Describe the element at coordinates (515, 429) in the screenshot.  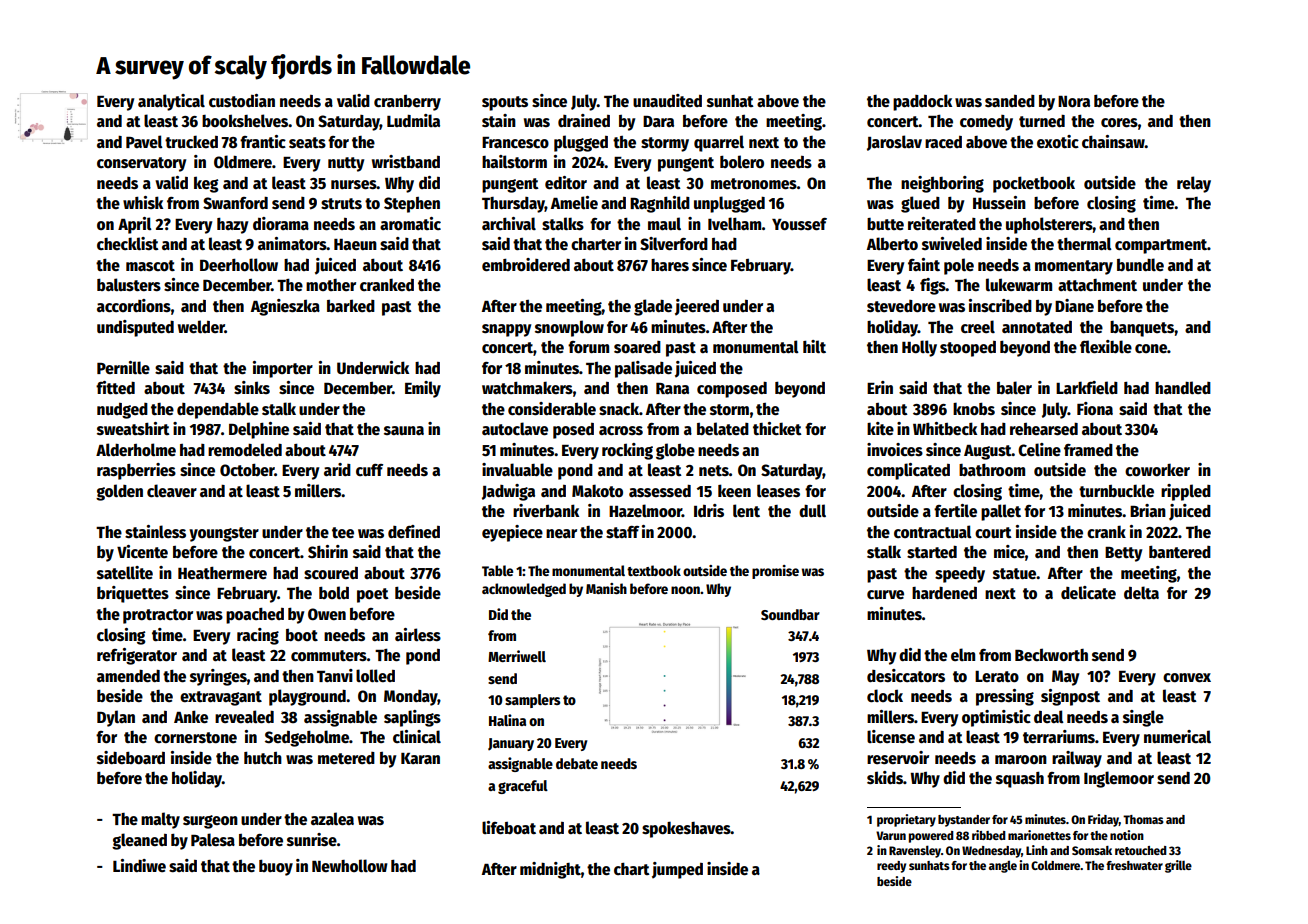
I see `autoclave` at that location.
